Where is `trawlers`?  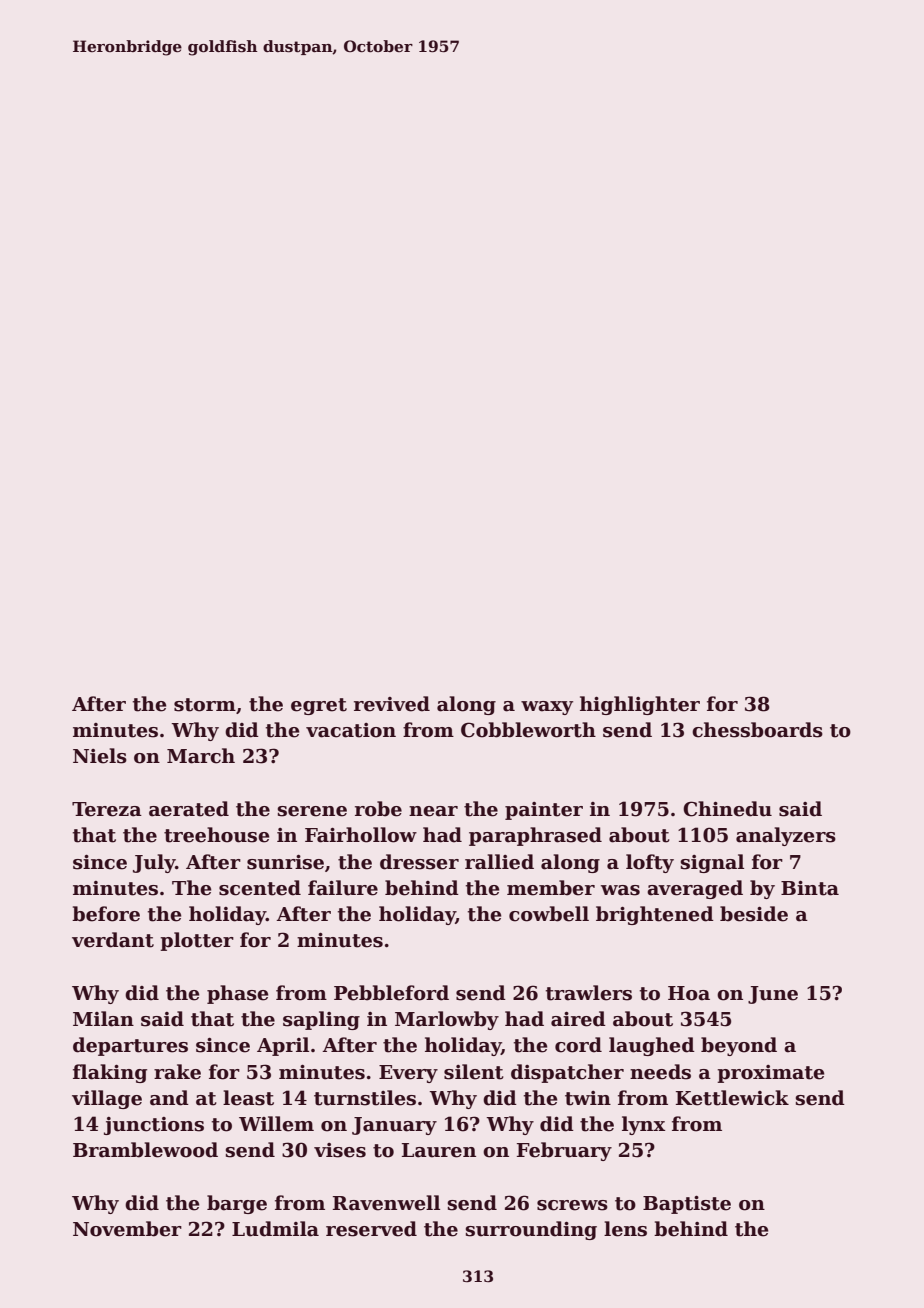
trawlers is located at coordinates (589, 993).
